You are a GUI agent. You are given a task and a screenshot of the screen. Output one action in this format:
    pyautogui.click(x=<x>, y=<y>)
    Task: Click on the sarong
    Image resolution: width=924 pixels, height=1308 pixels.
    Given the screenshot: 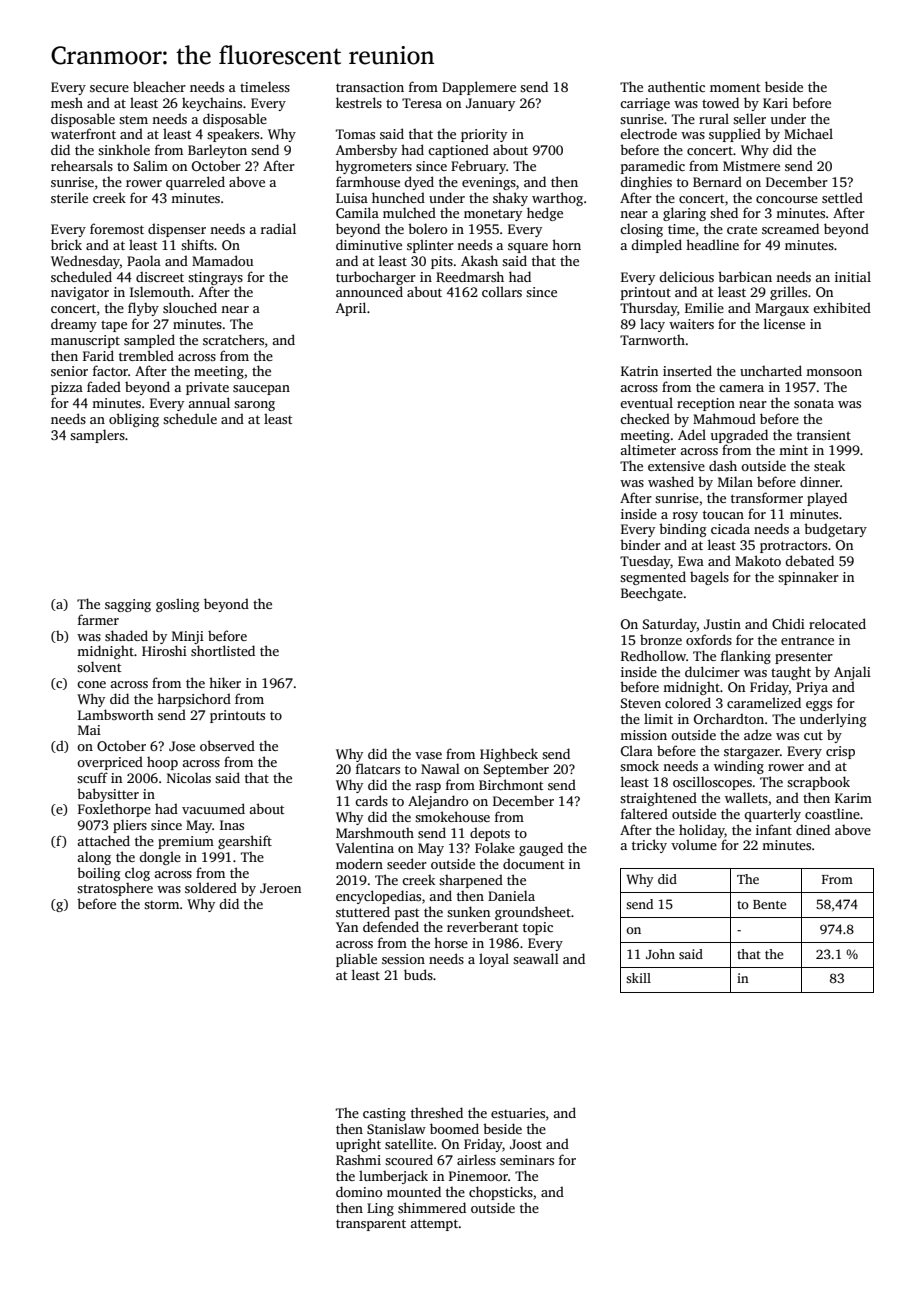 What is the action you would take?
    pyautogui.click(x=254, y=406)
